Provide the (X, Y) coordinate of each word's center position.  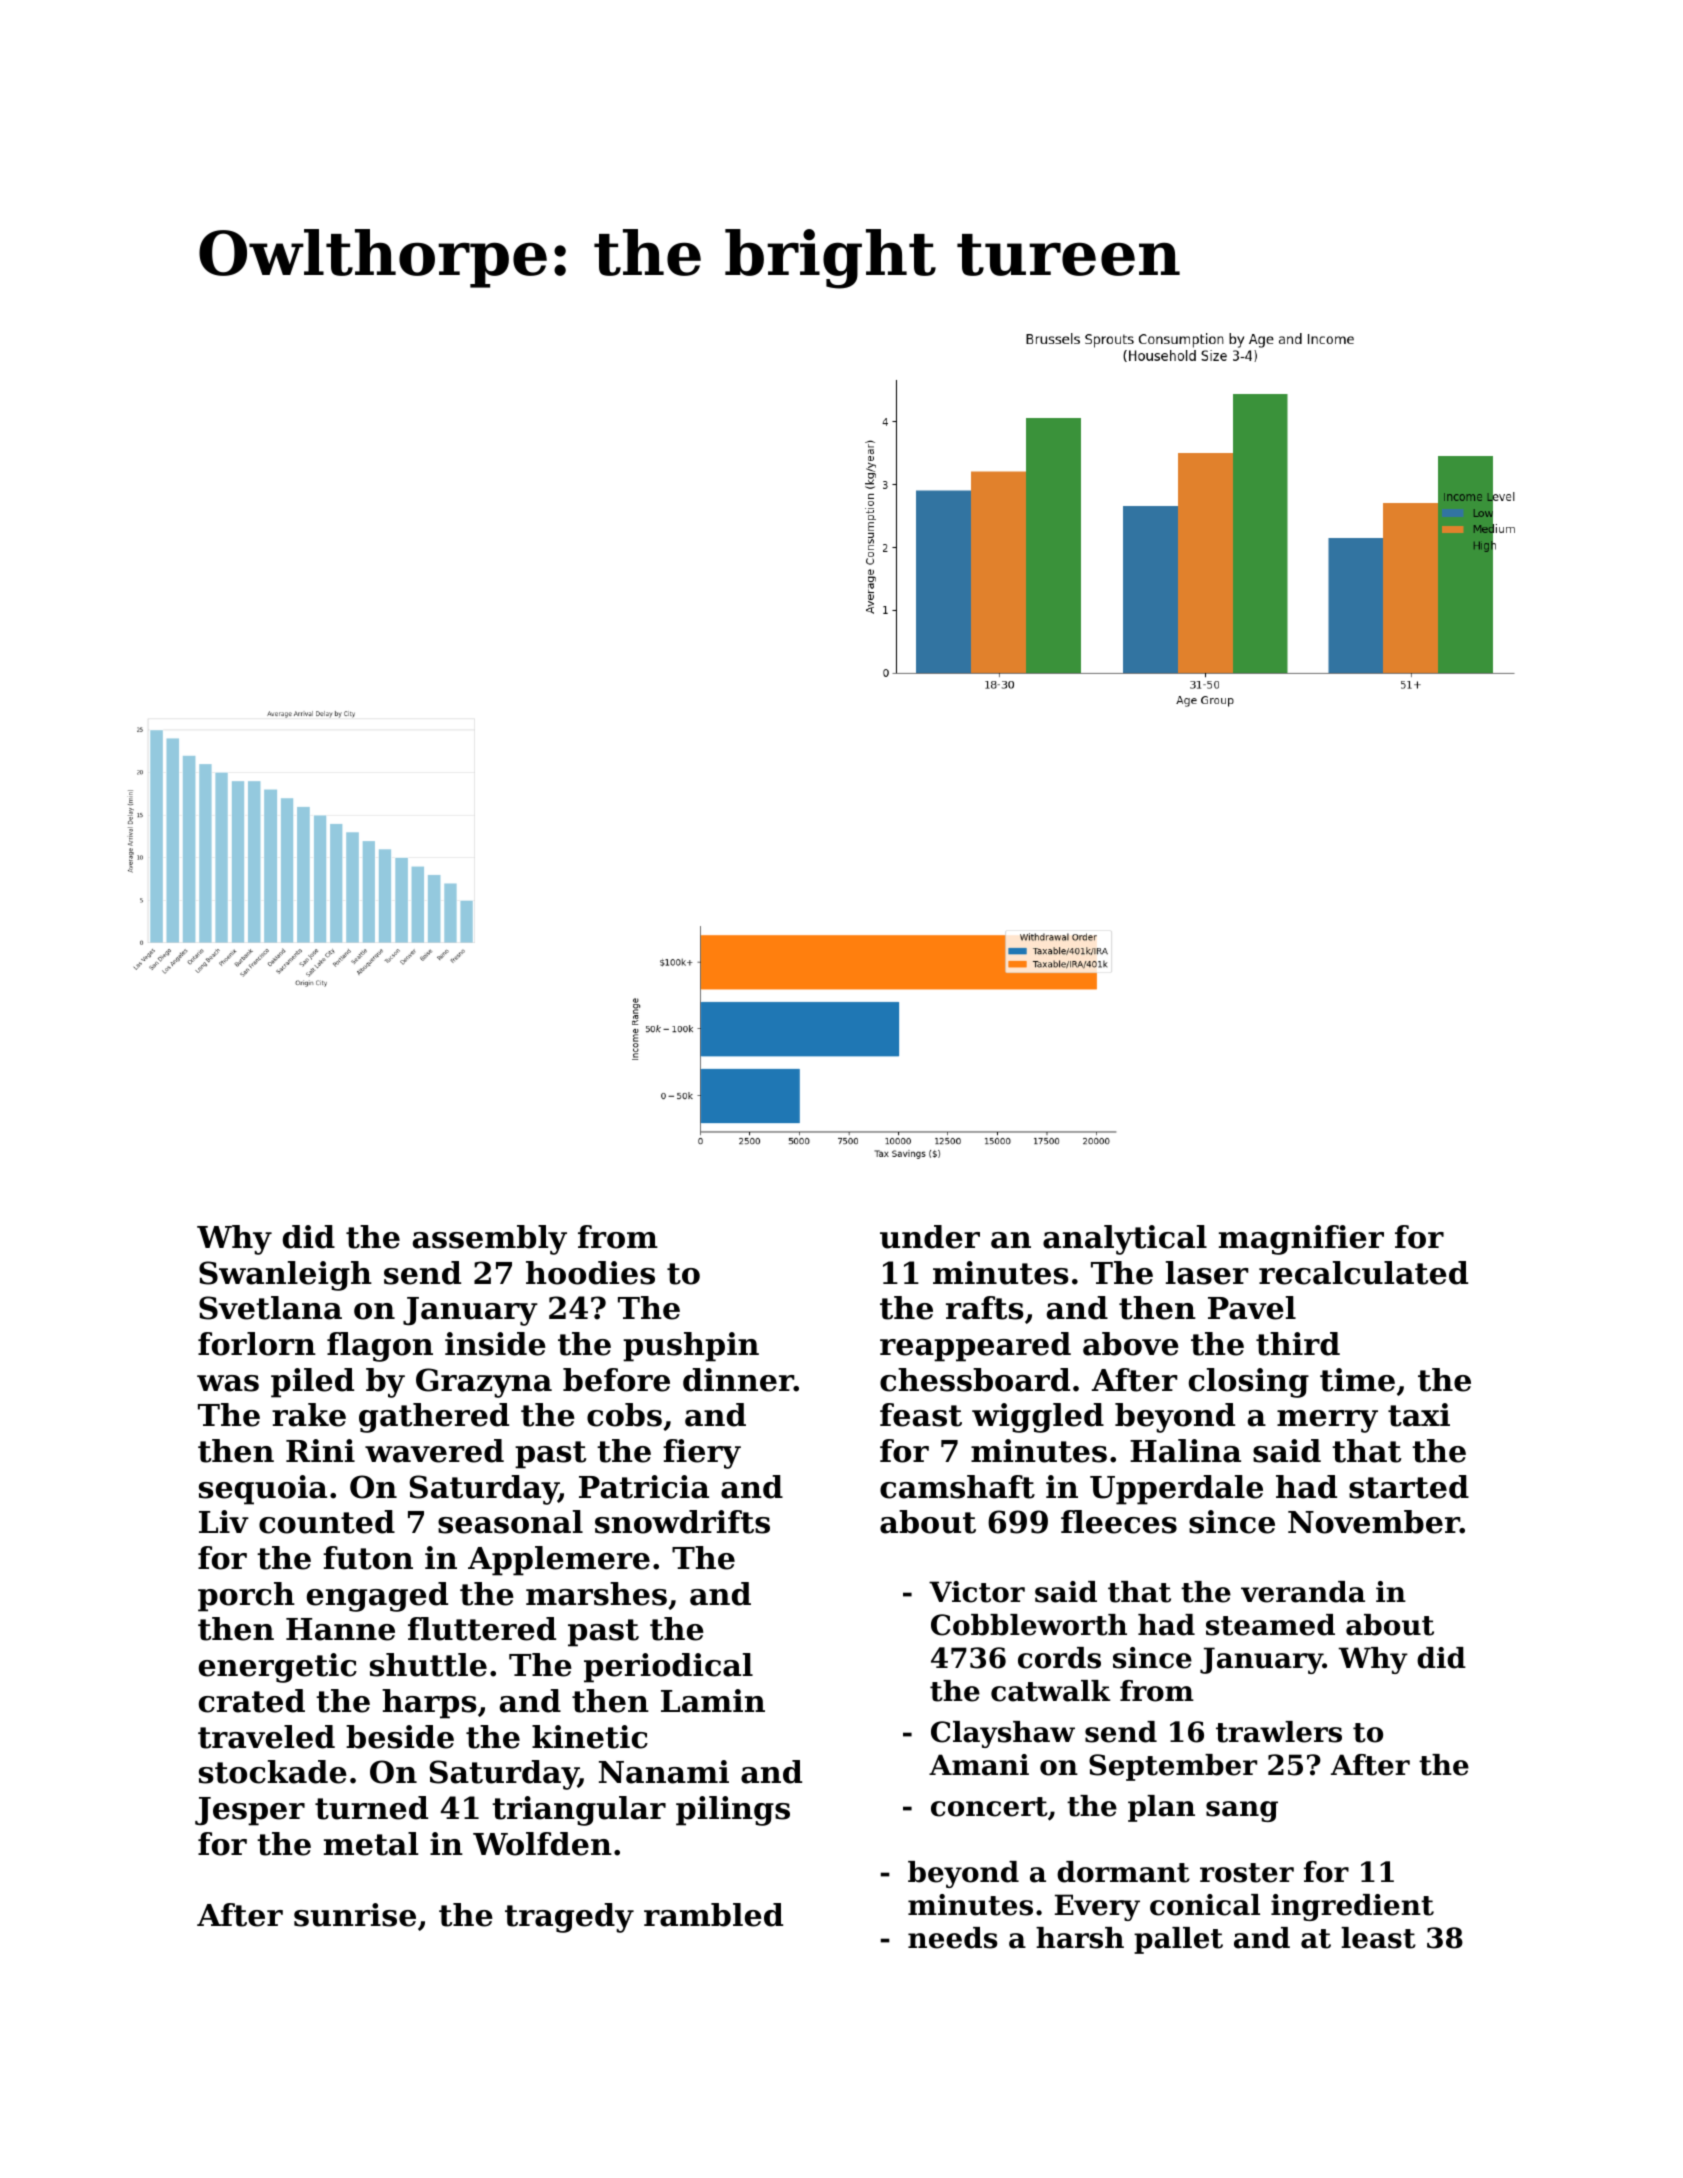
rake (309, 1415)
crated (252, 1701)
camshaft (957, 1487)
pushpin (691, 1347)
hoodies (590, 1273)
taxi (1419, 1415)
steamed (1270, 1625)
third (1298, 1344)
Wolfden (542, 1844)
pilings (733, 1811)
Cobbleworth (1029, 1625)
